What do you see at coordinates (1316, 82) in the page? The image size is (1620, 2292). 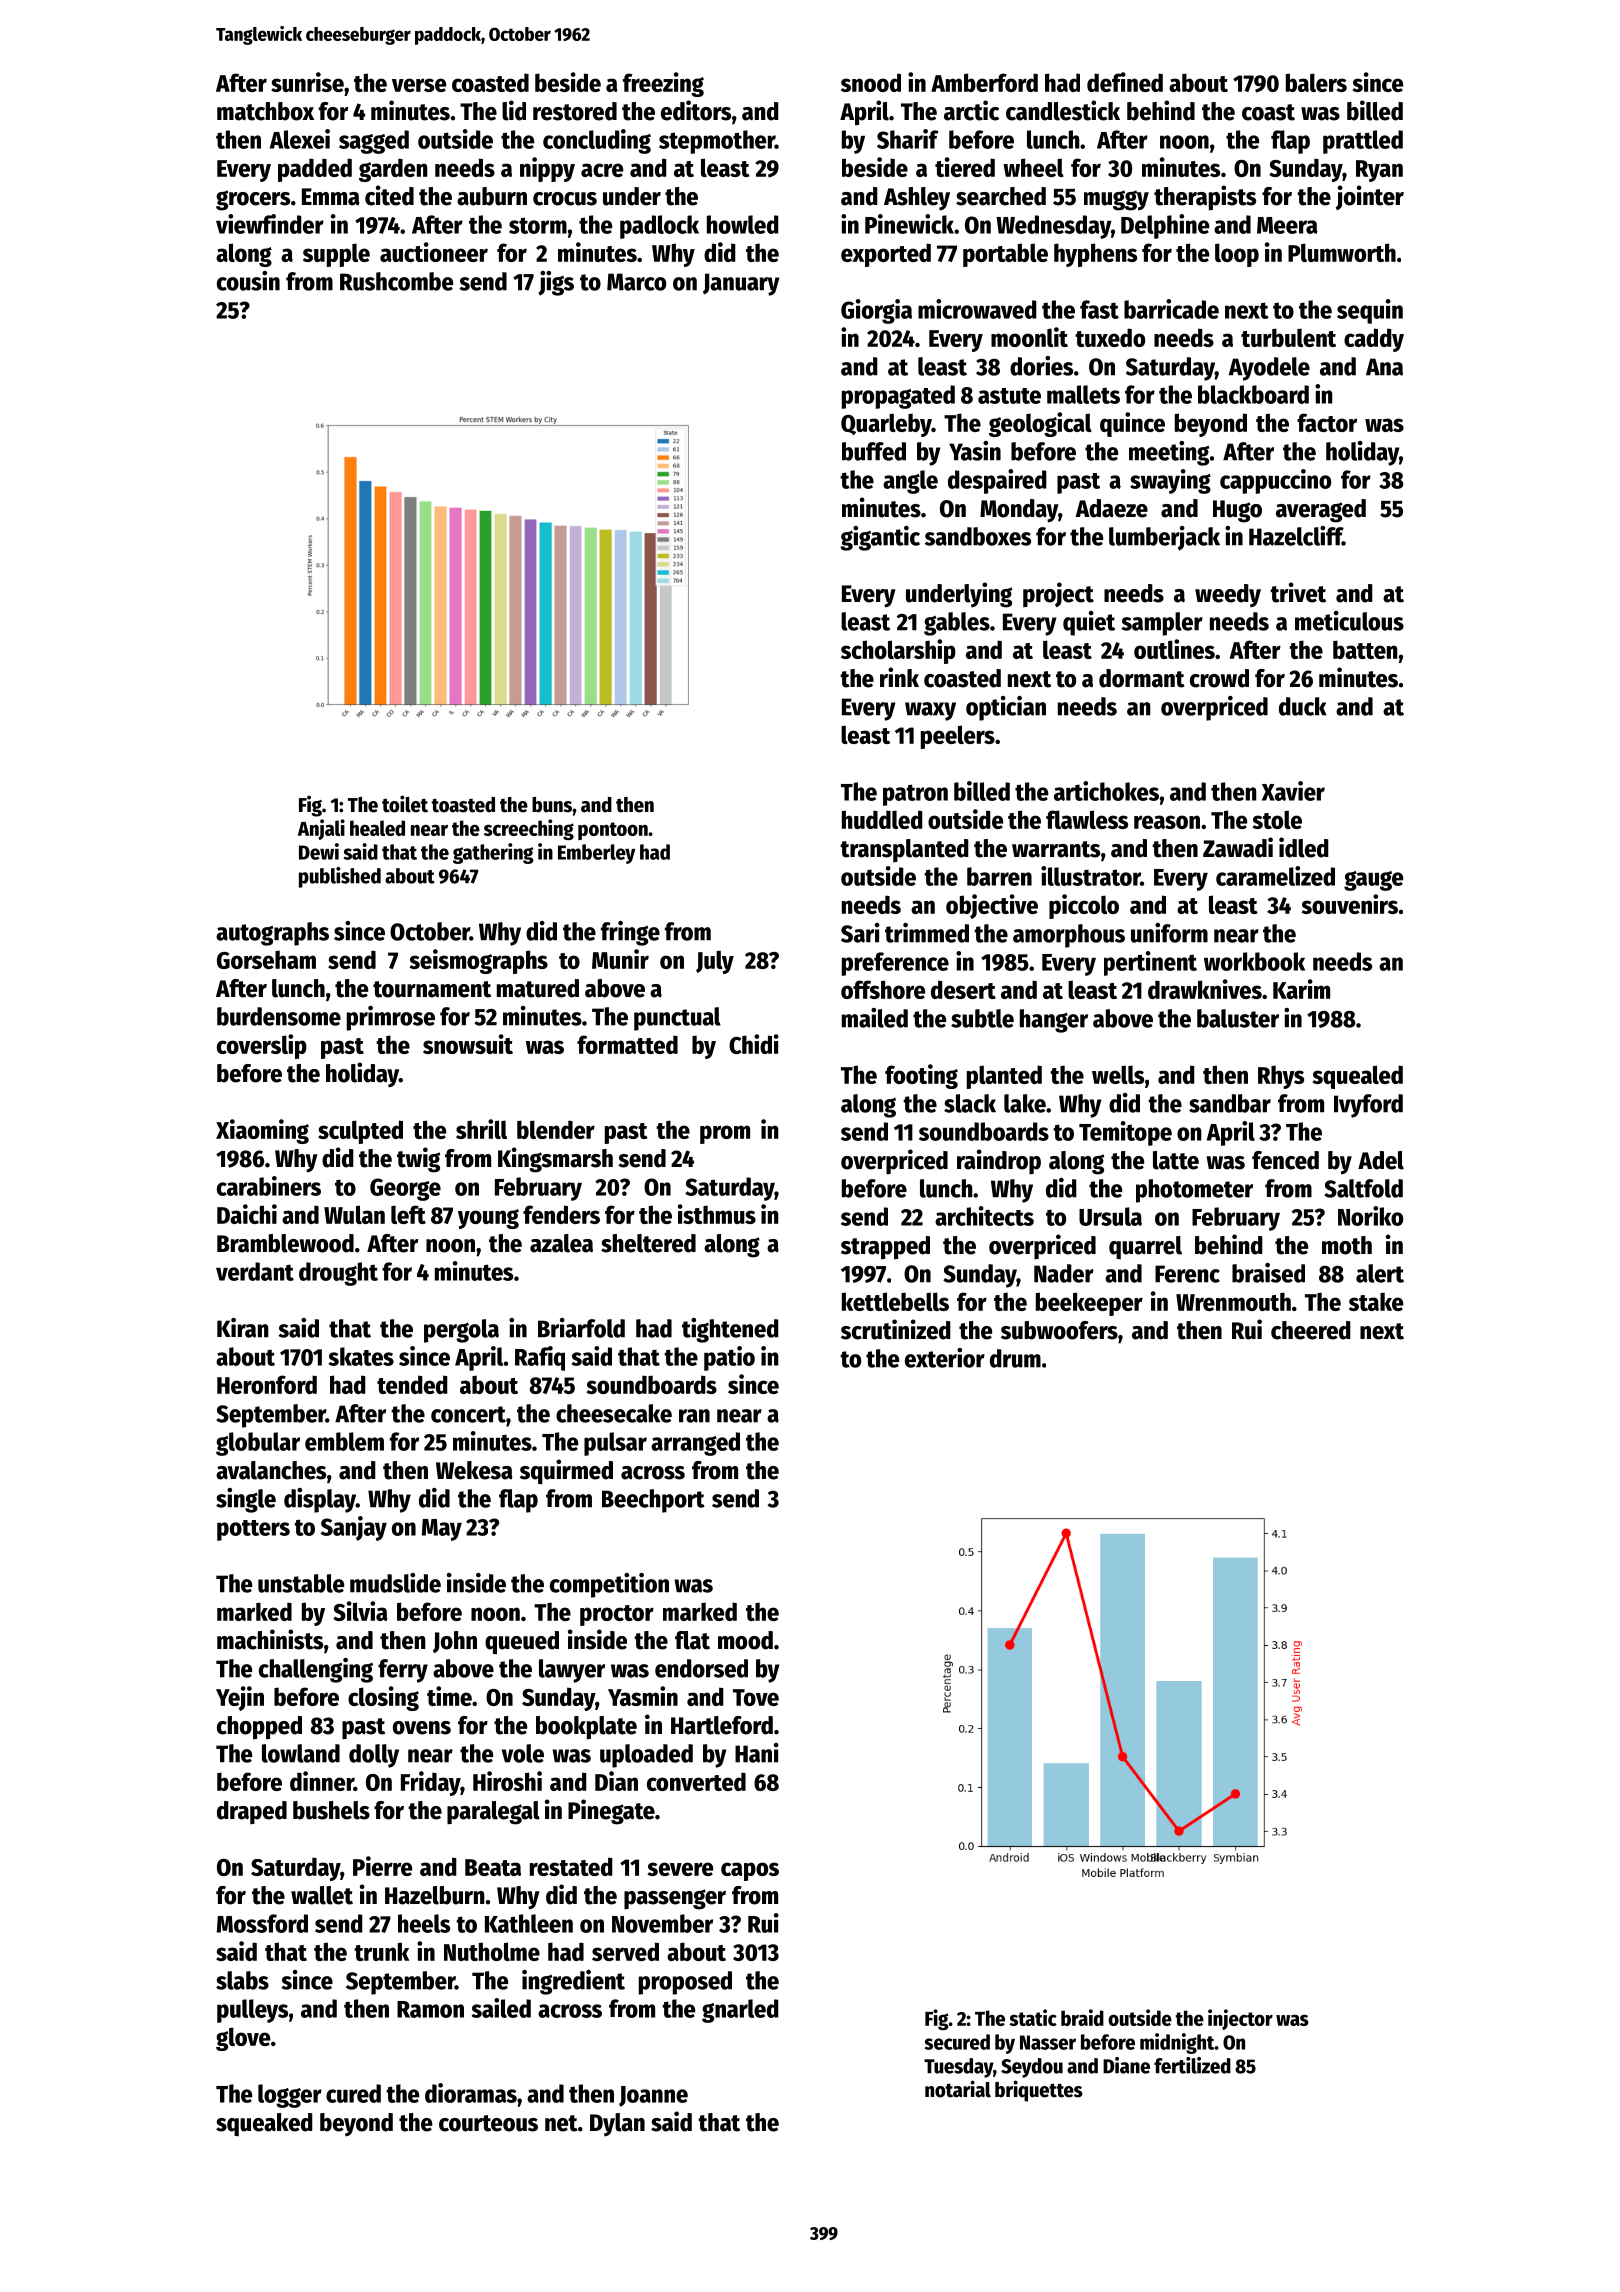 I see `balers` at bounding box center [1316, 82].
